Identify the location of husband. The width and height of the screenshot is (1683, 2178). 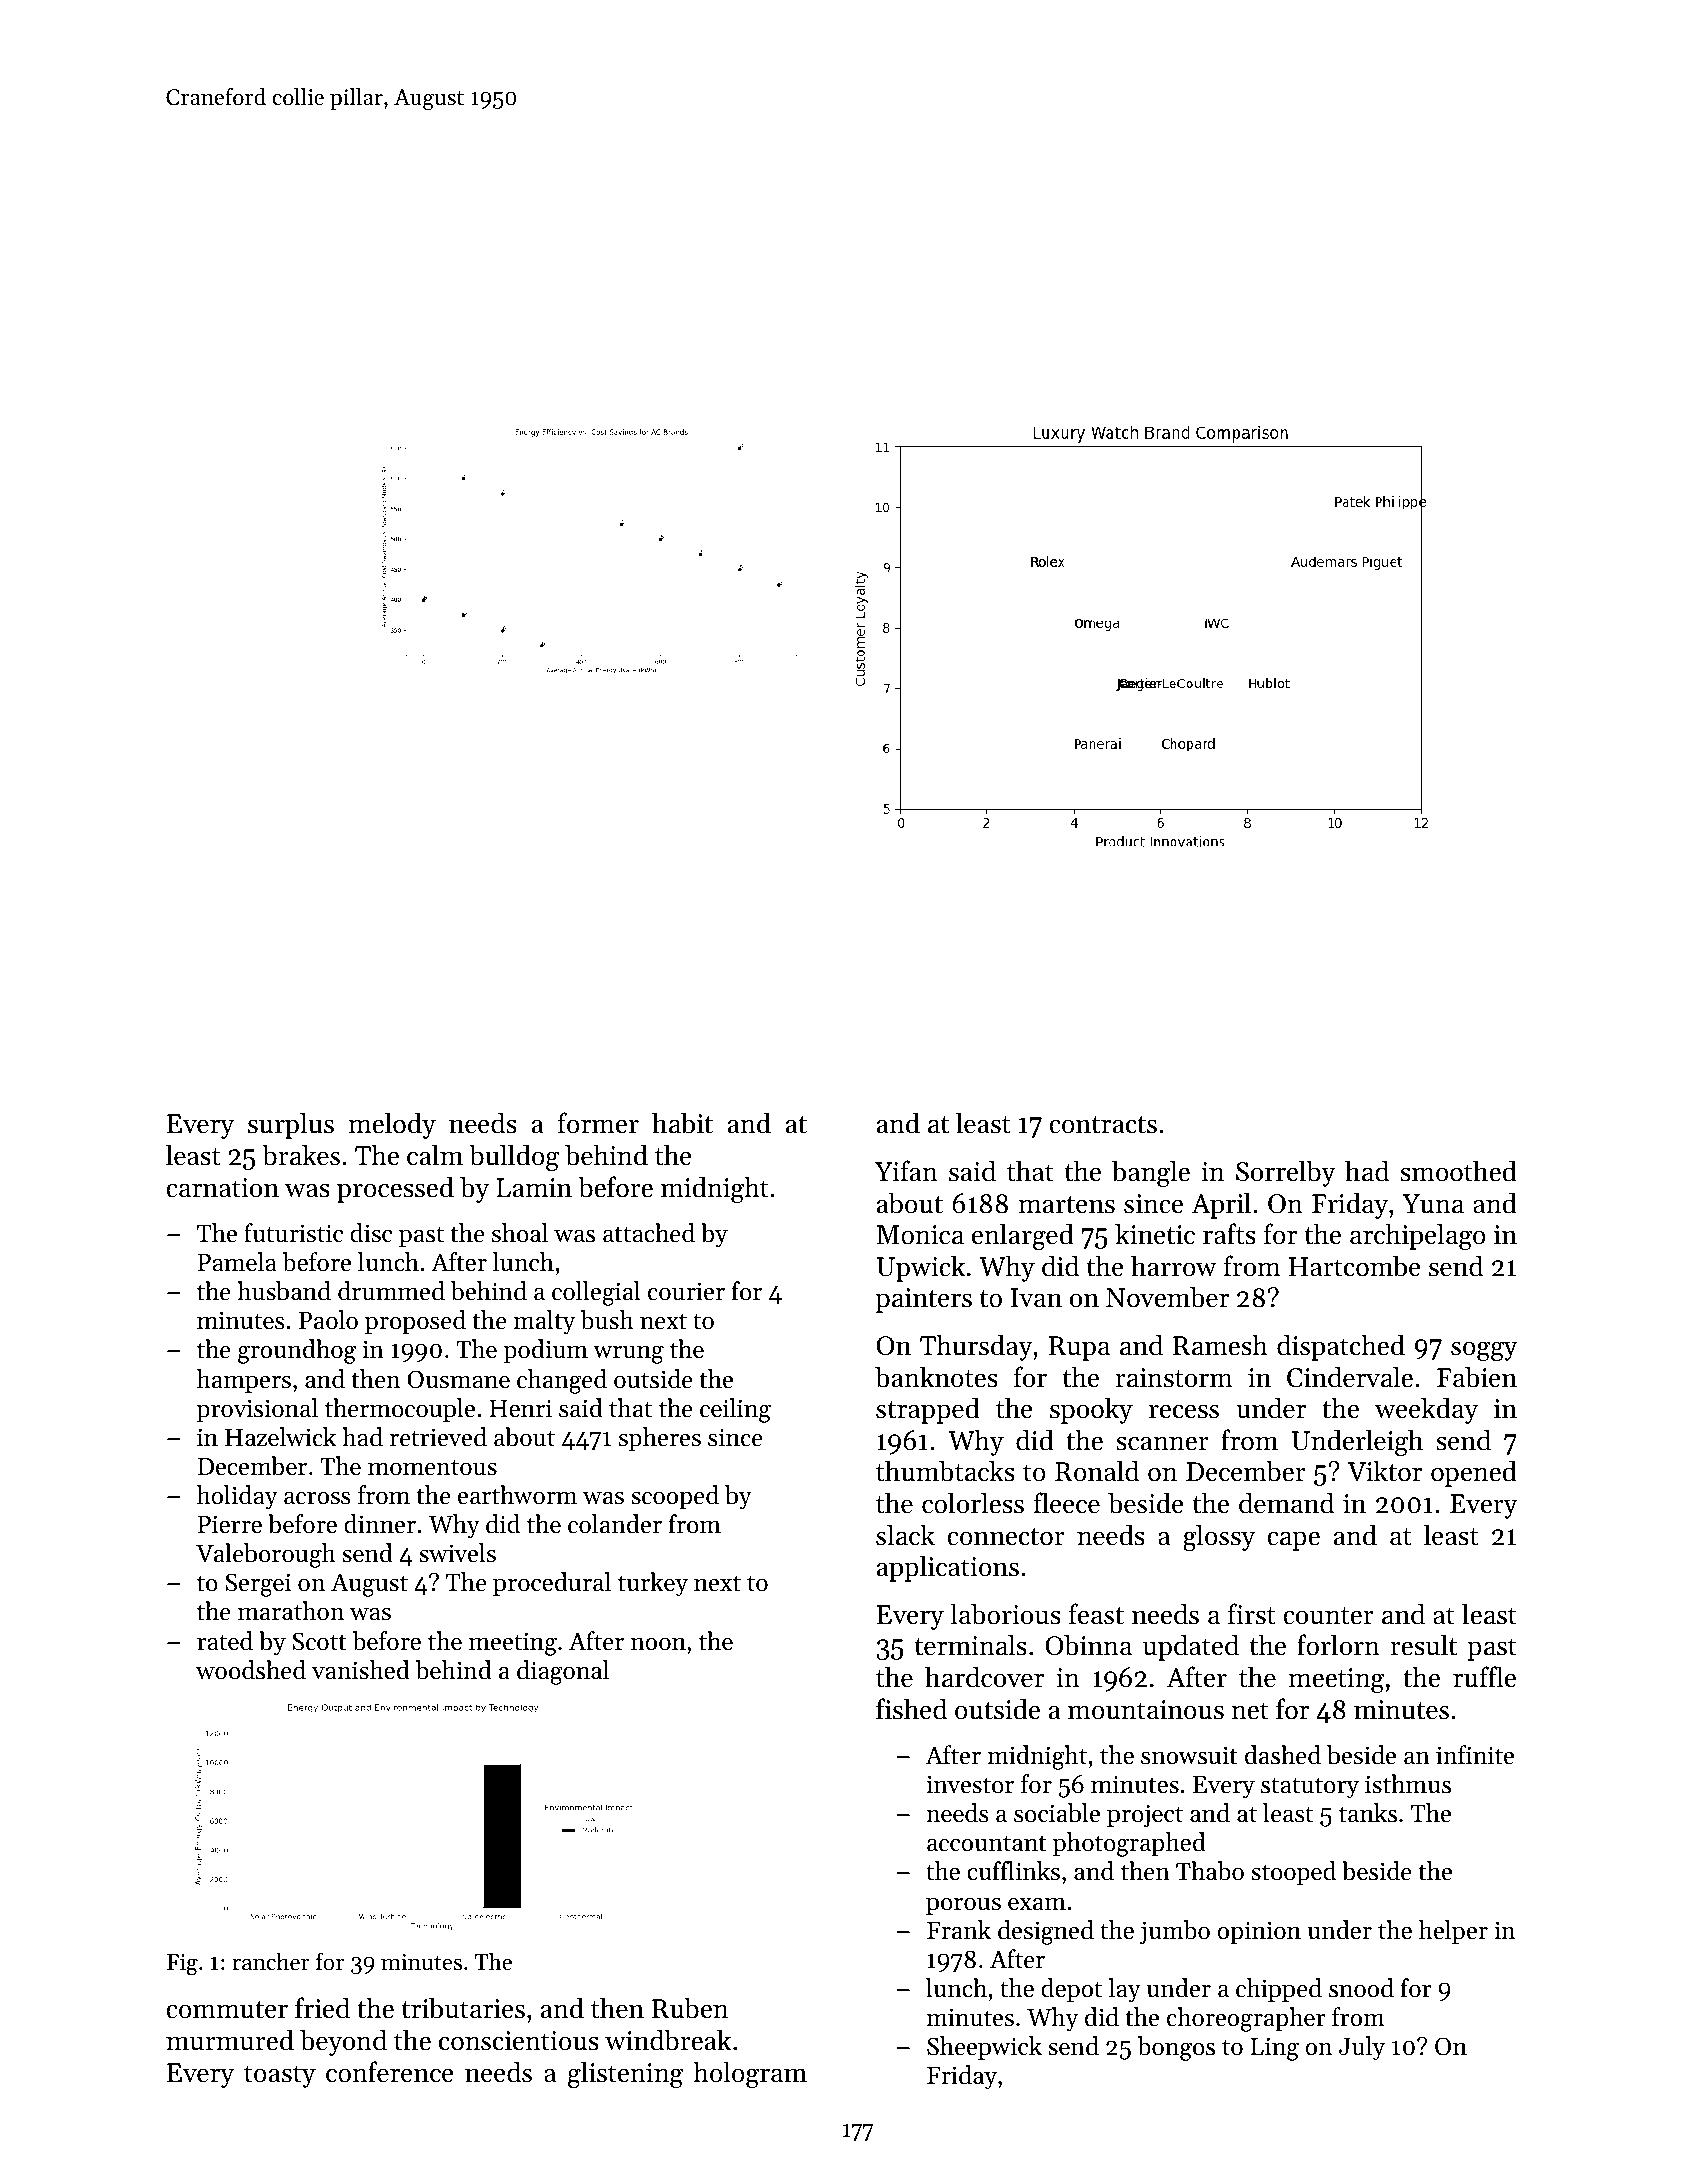
(284, 1291).
